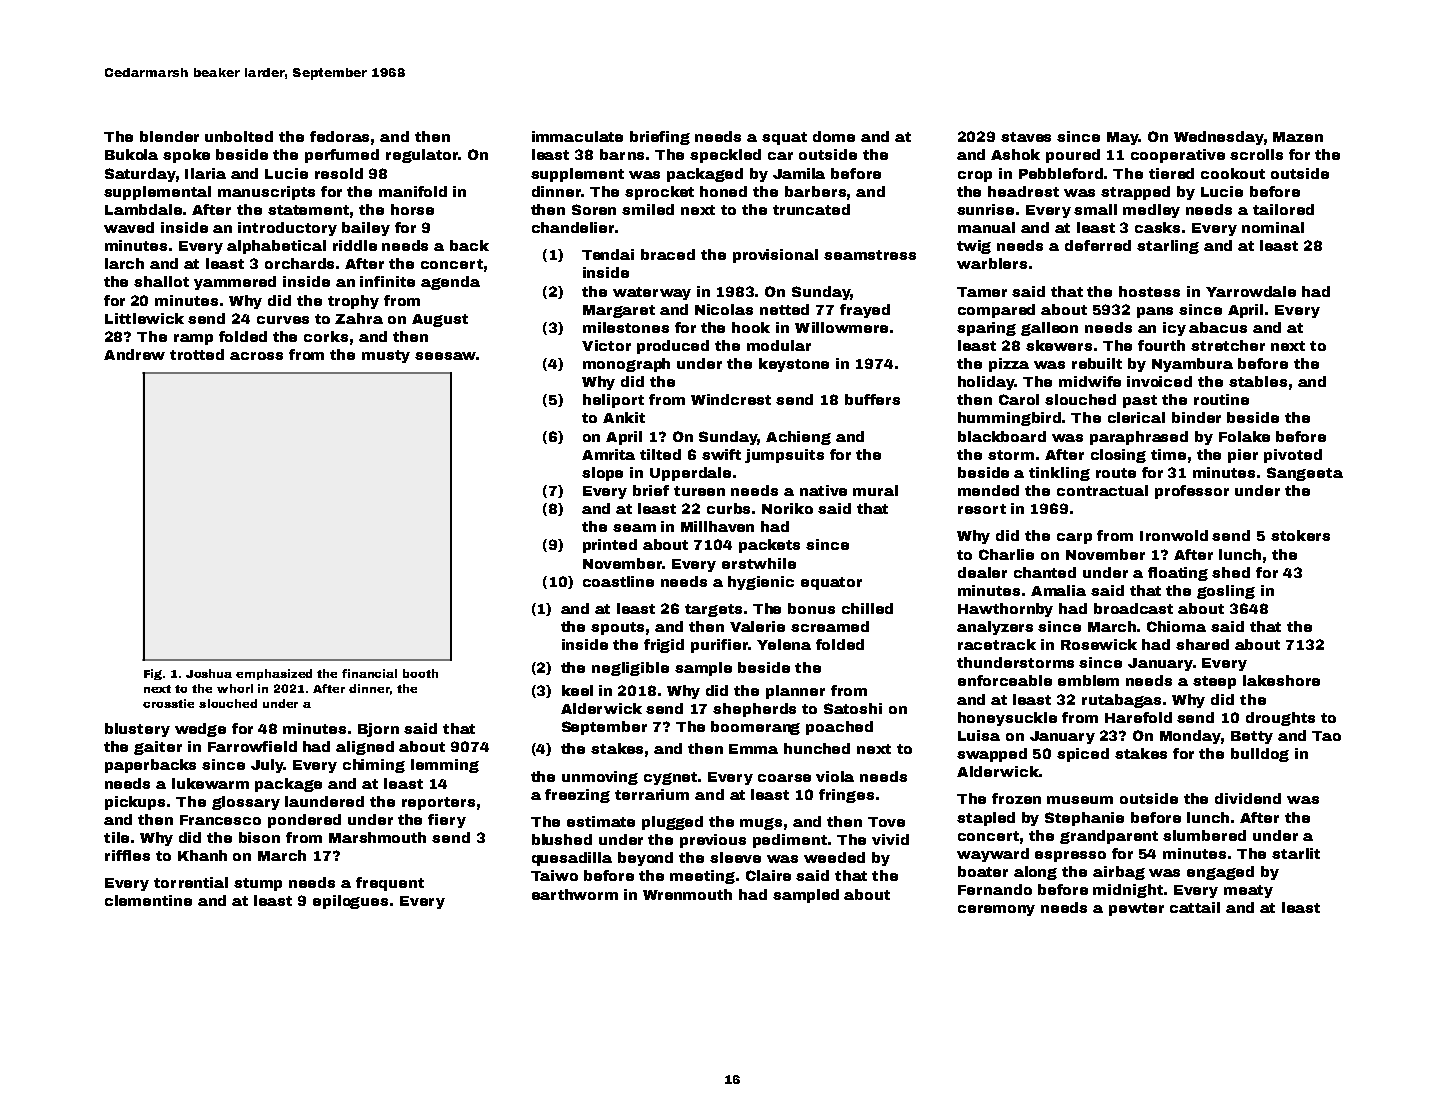 This document has height=1119, width=1448. I want to click on resold, so click(339, 173).
